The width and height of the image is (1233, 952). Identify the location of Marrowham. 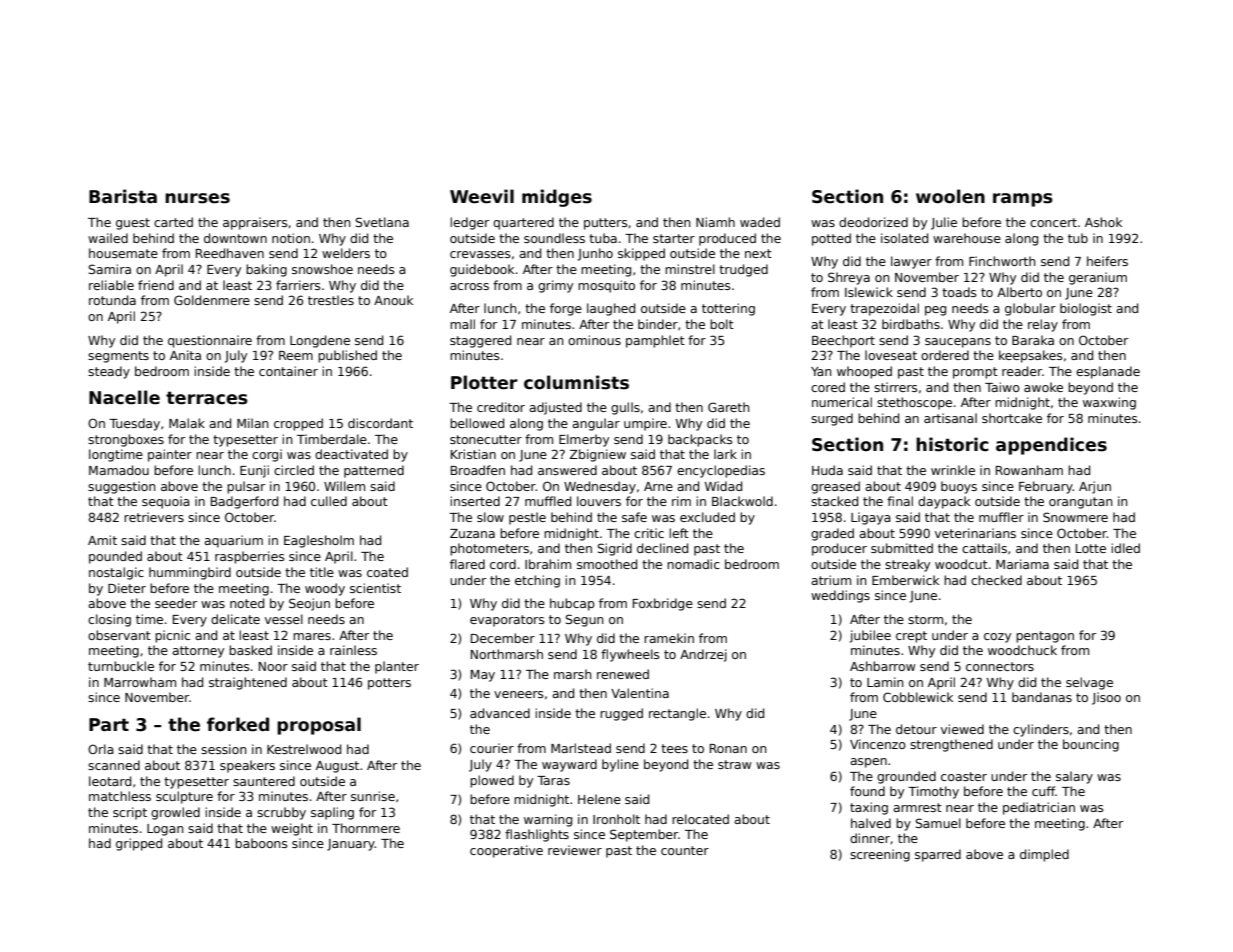
(140, 682).
